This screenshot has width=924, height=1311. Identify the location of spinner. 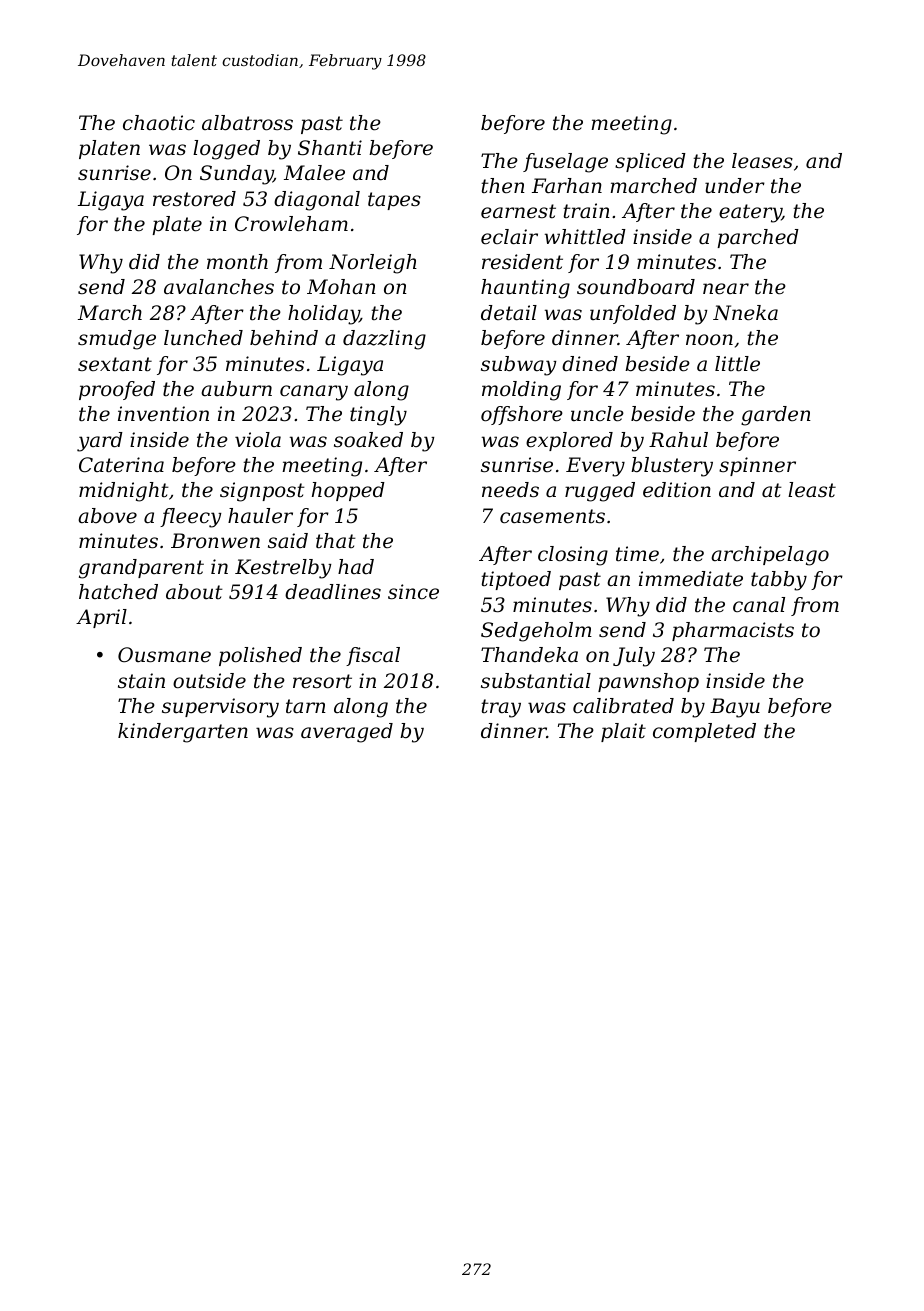
(757, 466).
